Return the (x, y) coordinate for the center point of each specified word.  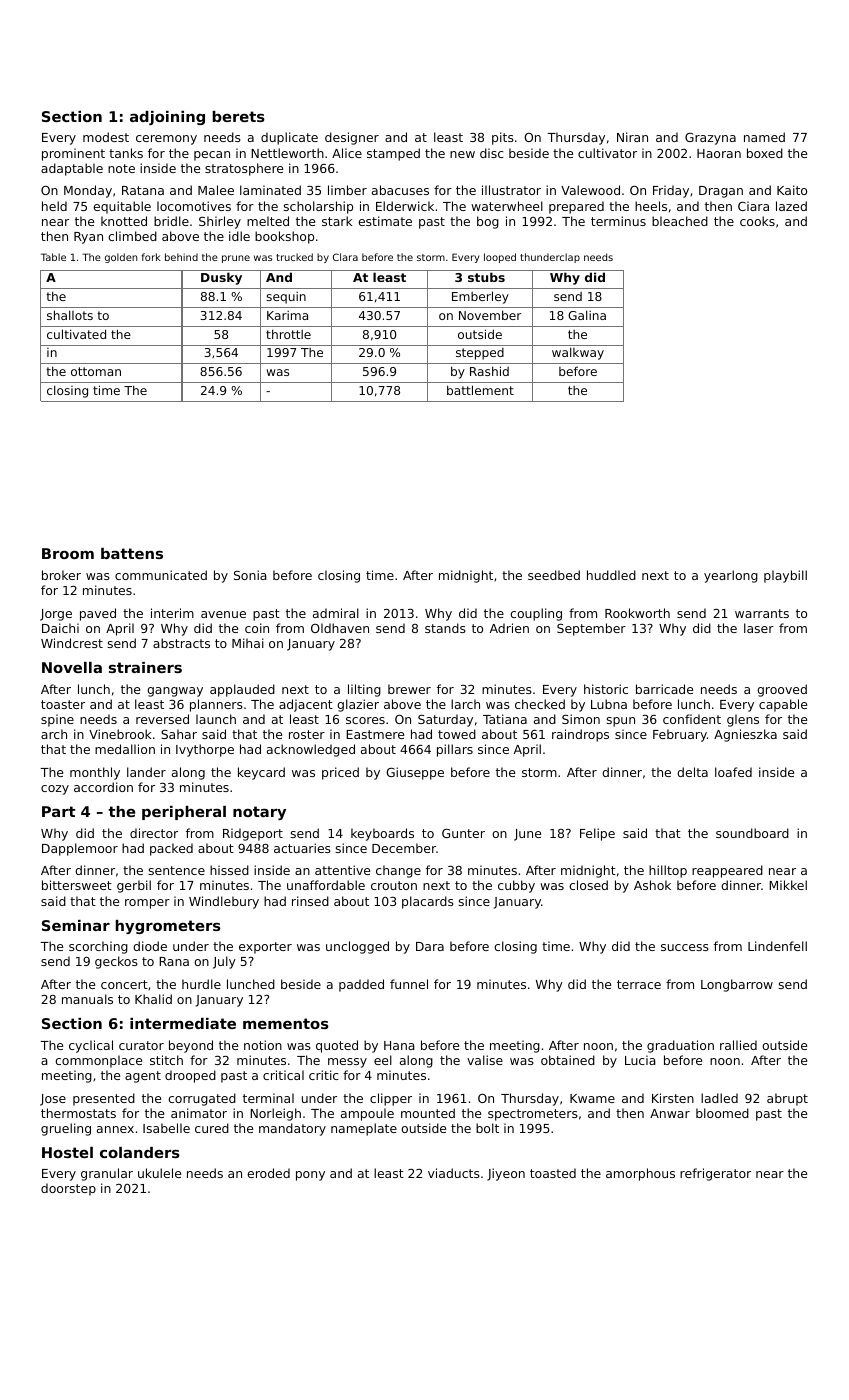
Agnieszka (745, 735)
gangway (175, 692)
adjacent (306, 705)
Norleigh (275, 1114)
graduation (680, 1046)
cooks (757, 221)
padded (361, 985)
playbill (785, 576)
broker (61, 575)
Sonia (250, 575)
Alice (347, 153)
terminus (618, 221)
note (121, 168)
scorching (98, 947)
